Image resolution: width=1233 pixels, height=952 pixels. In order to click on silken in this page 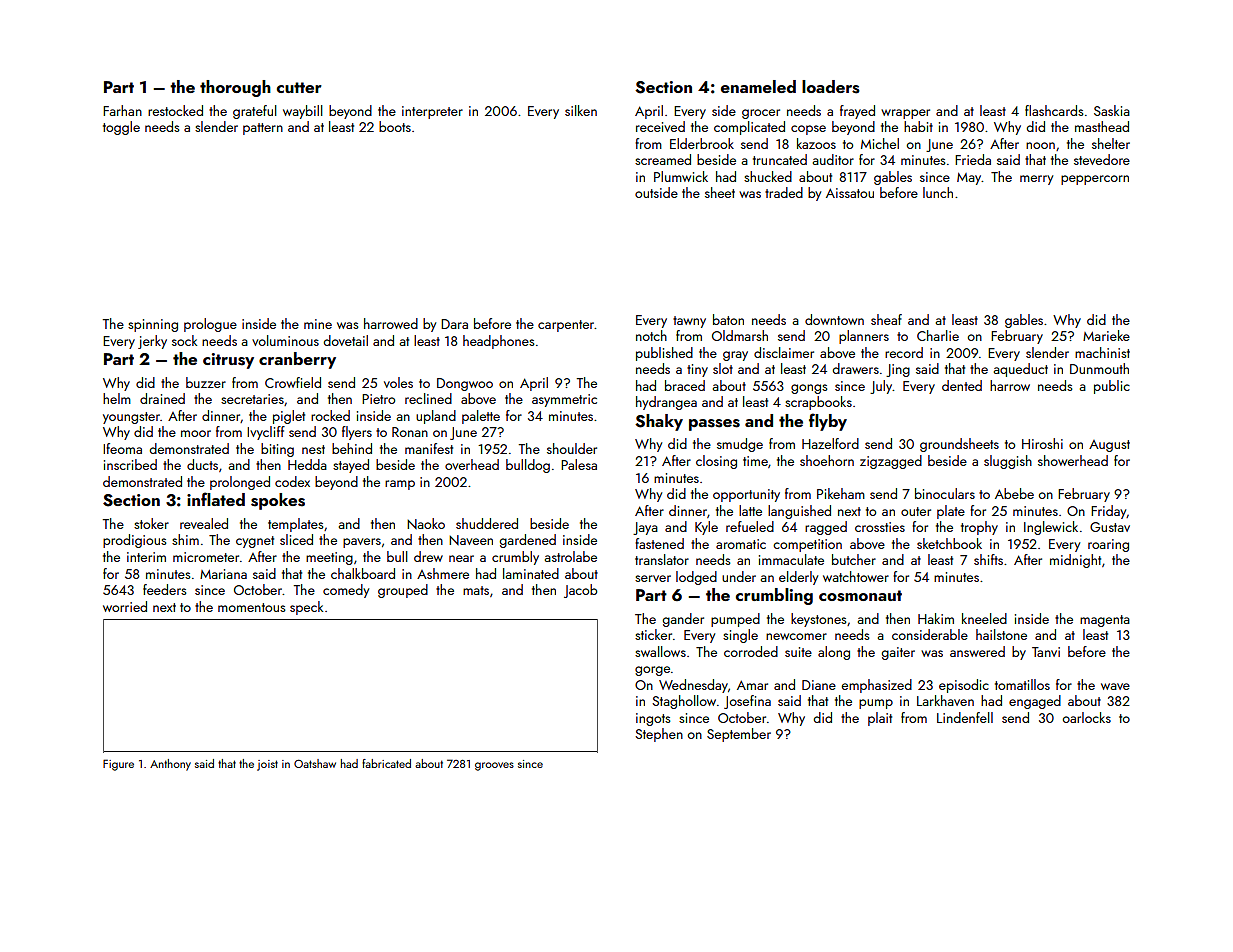, I will do `click(581, 110)`.
